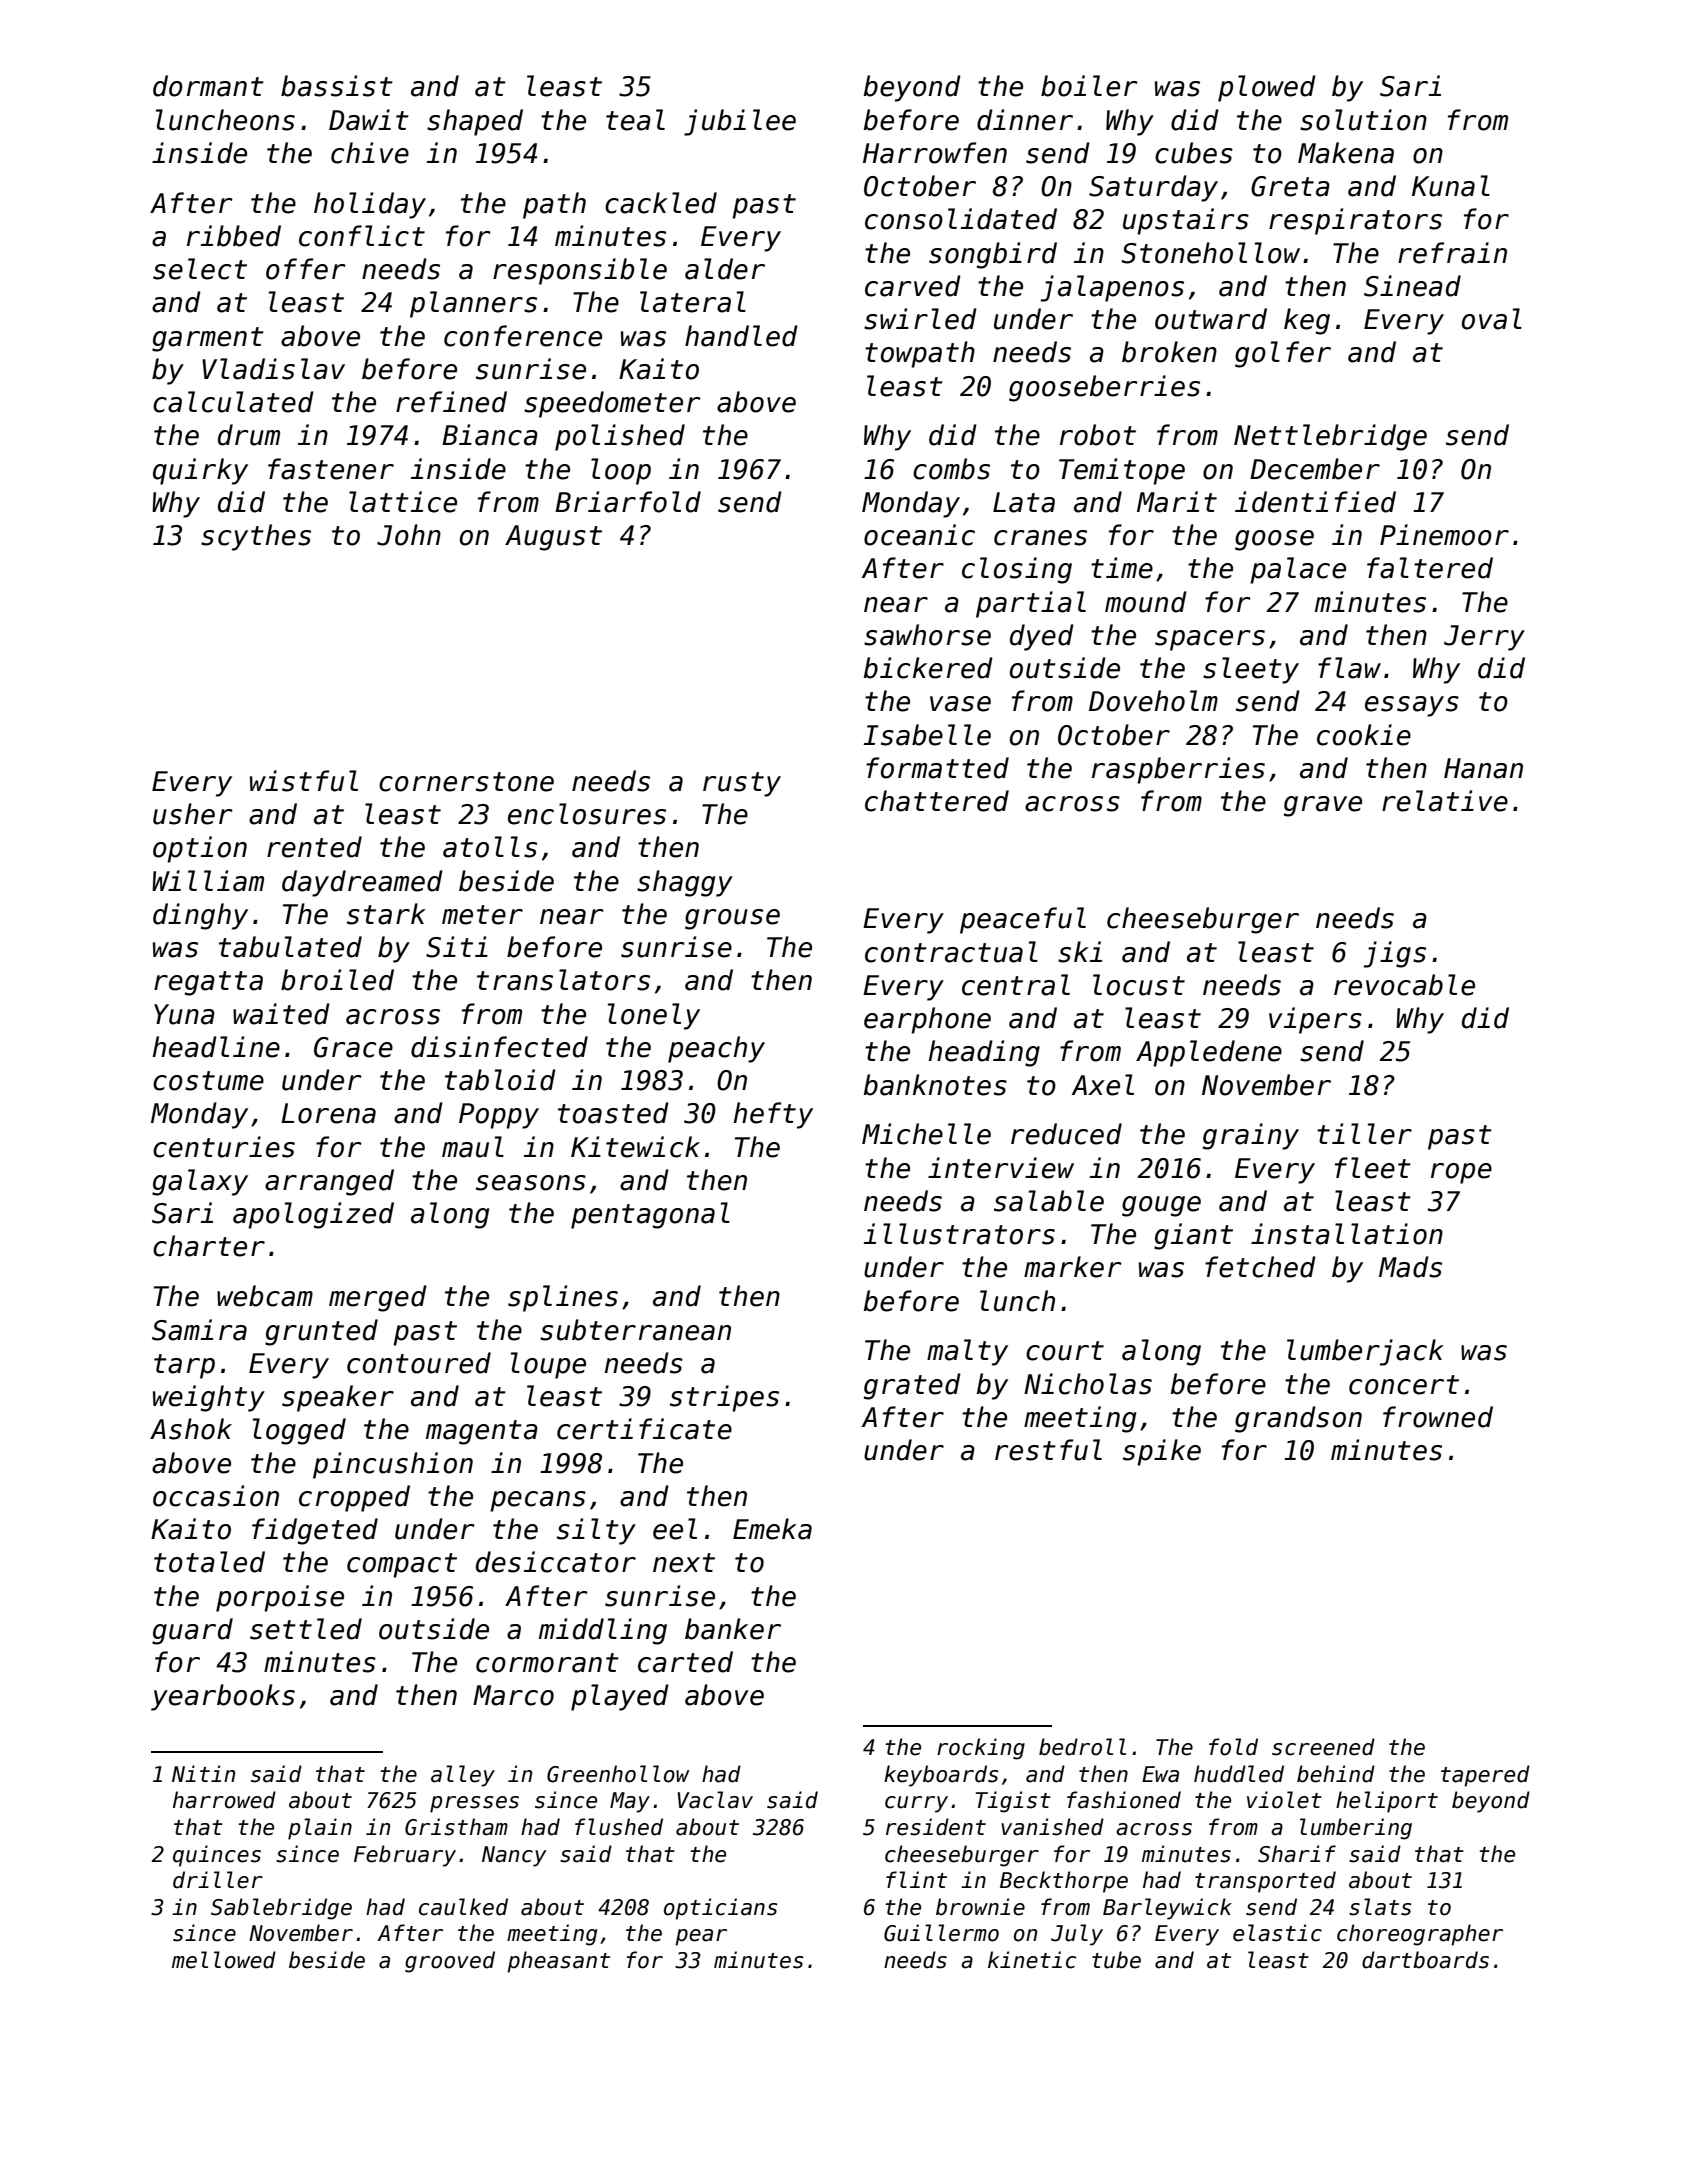 Image resolution: width=1683 pixels, height=2178 pixels. What do you see at coordinates (208, 86) in the screenshot?
I see `dormant` at bounding box center [208, 86].
